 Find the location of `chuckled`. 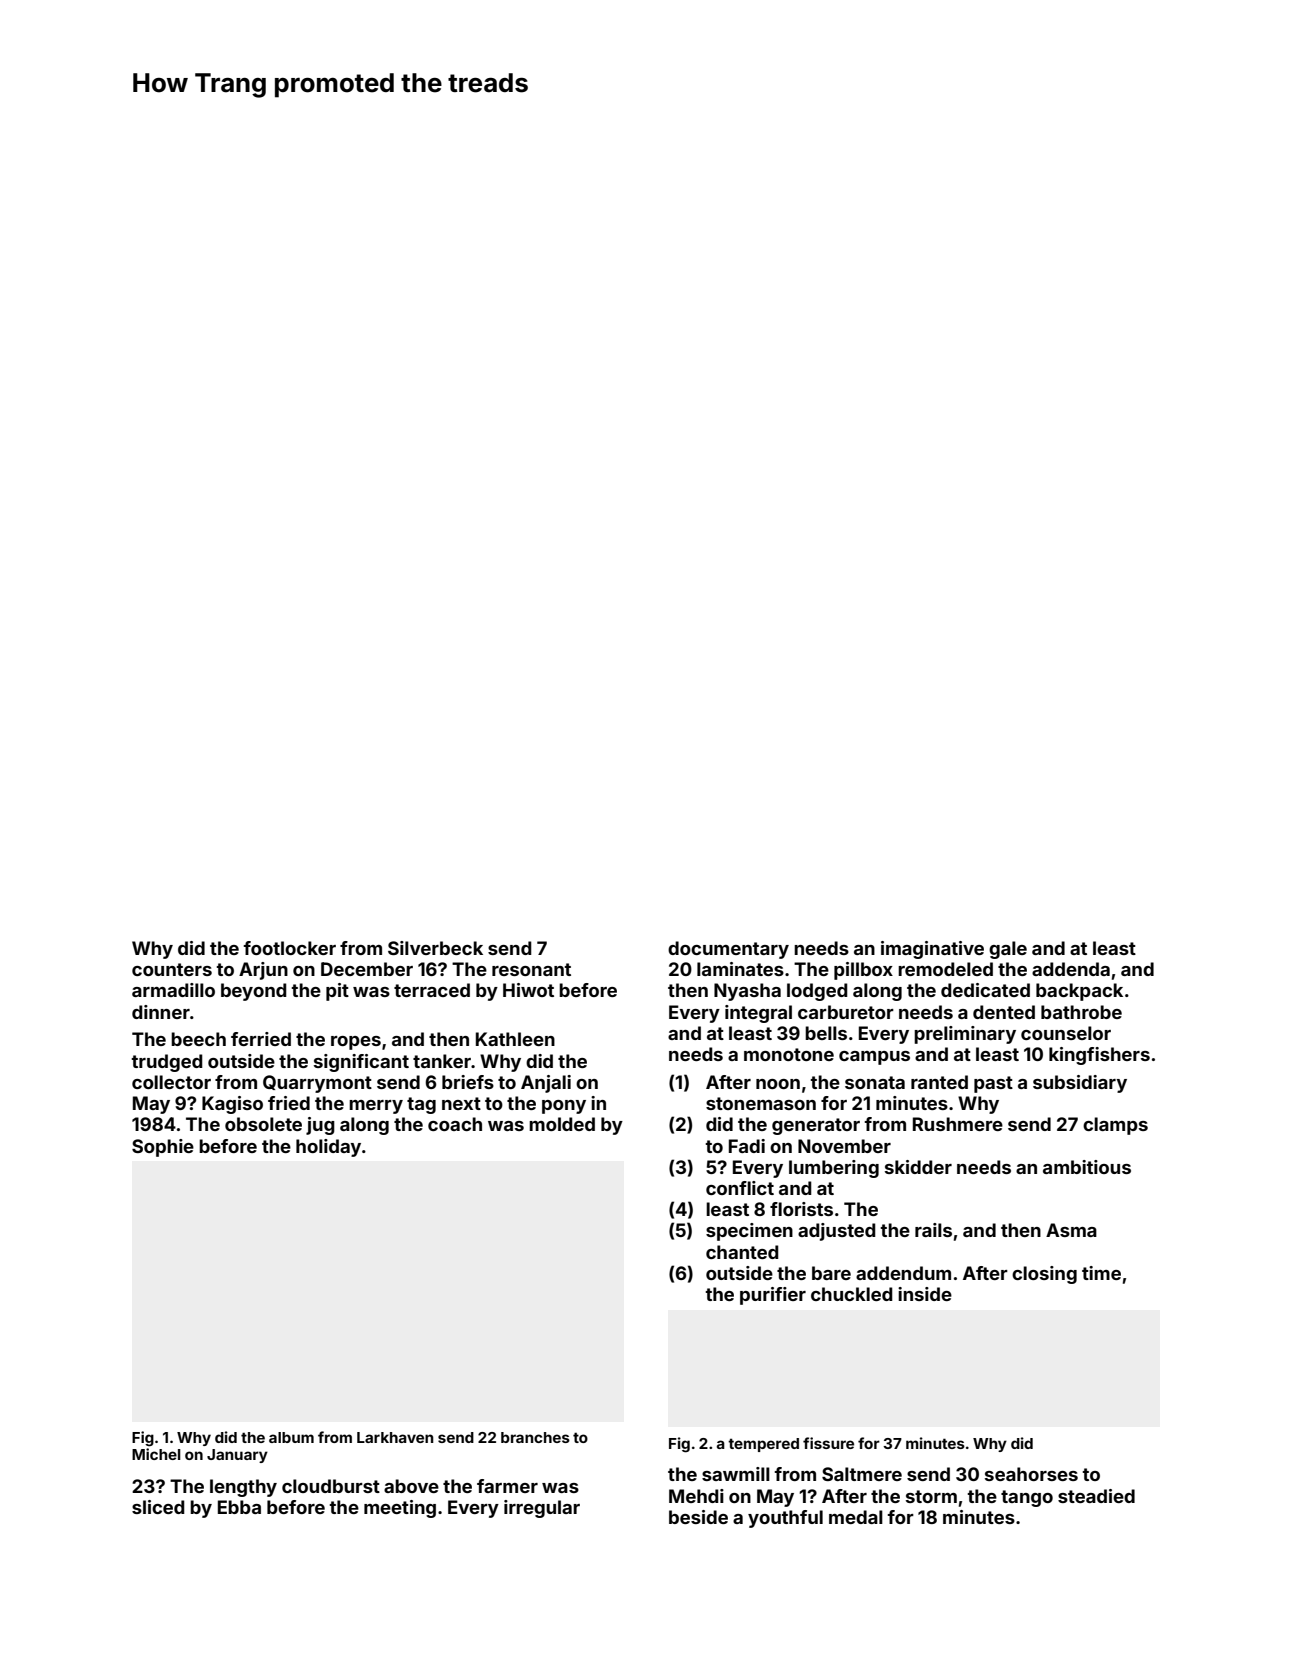

chuckled is located at coordinates (852, 1294).
